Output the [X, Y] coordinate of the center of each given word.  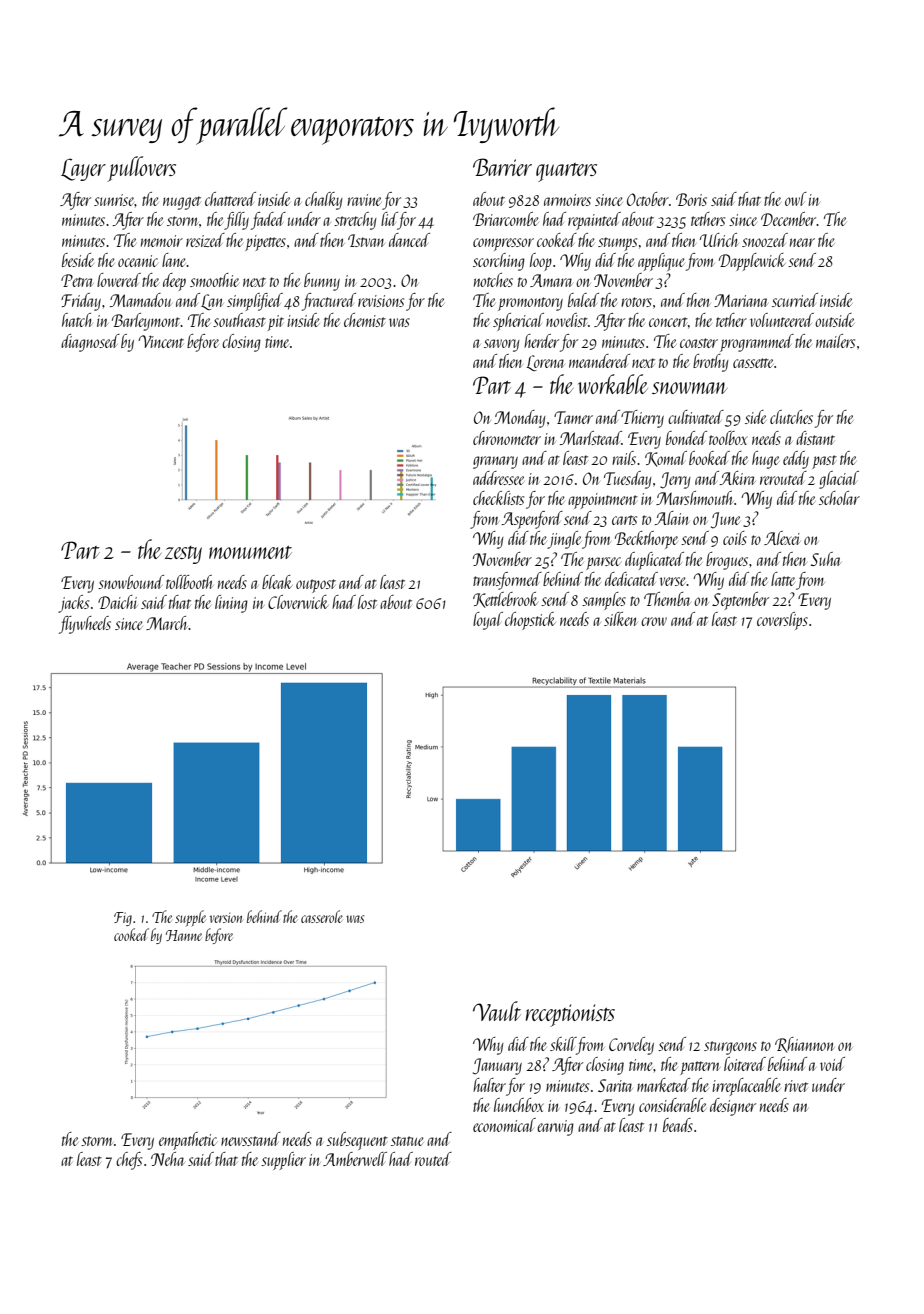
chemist [365, 320]
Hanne [184, 935]
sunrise [114, 200]
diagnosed [90, 343]
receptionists [570, 1015]
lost [367, 602]
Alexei [782, 538]
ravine [364, 200]
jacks [73, 604]
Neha [167, 1159]
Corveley [631, 1046]
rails [624, 458]
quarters [566, 172]
